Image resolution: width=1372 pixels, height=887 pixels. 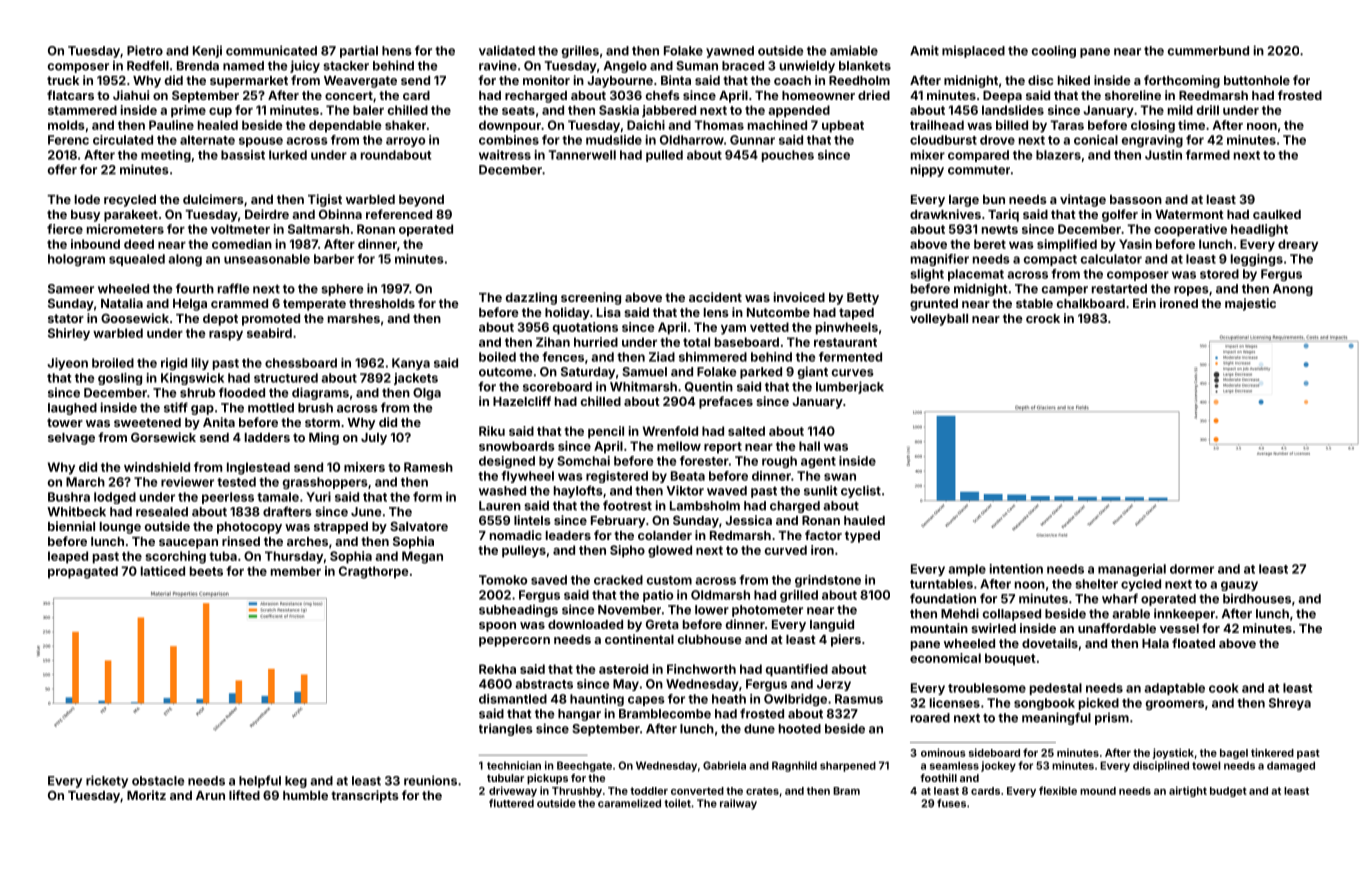 What do you see at coordinates (1054, 51) in the page?
I see `cooling` at bounding box center [1054, 51].
